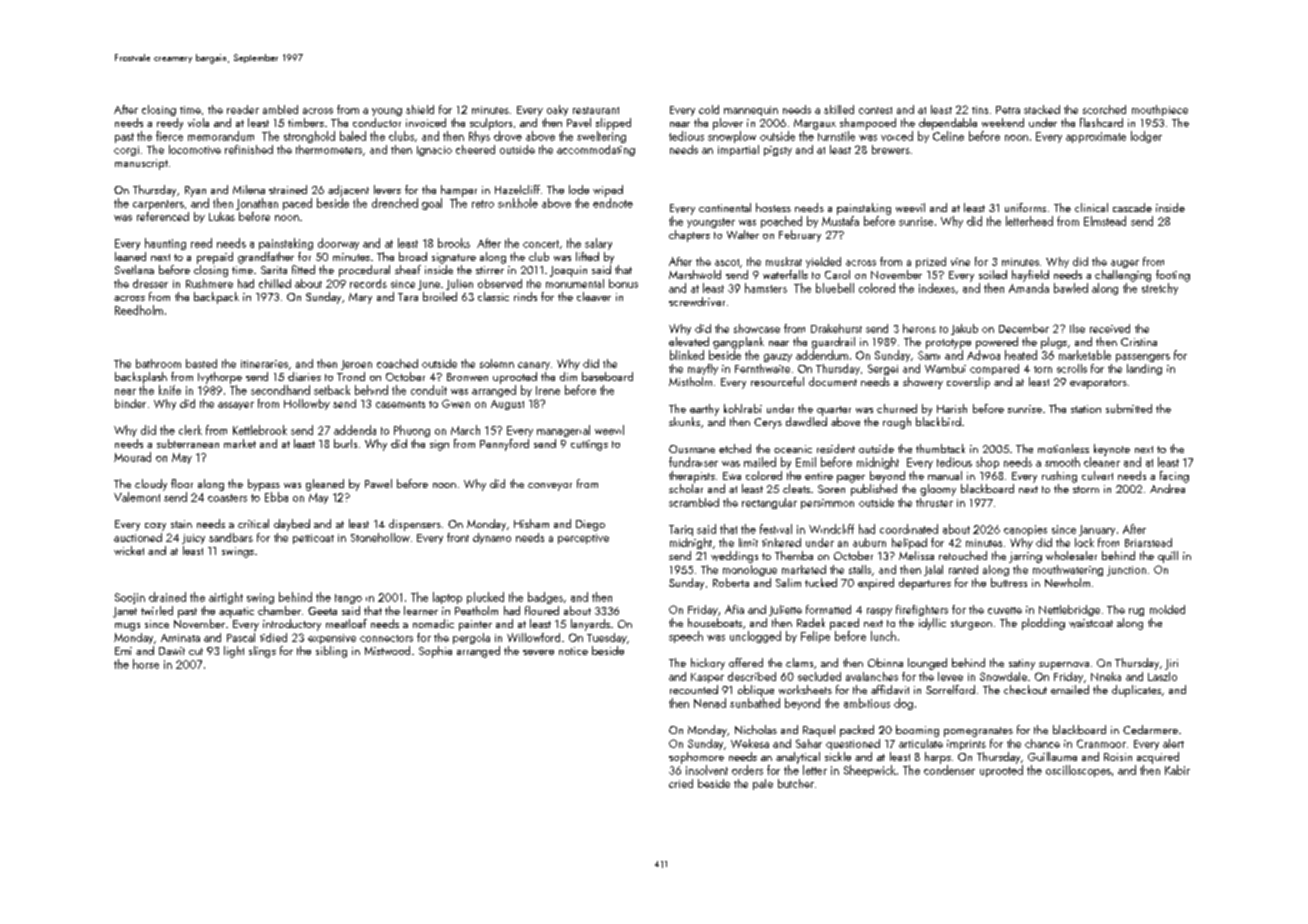 The width and height of the page is (1308, 924). Describe the element at coordinates (681, 783) in the page. I see `cried` at that location.
